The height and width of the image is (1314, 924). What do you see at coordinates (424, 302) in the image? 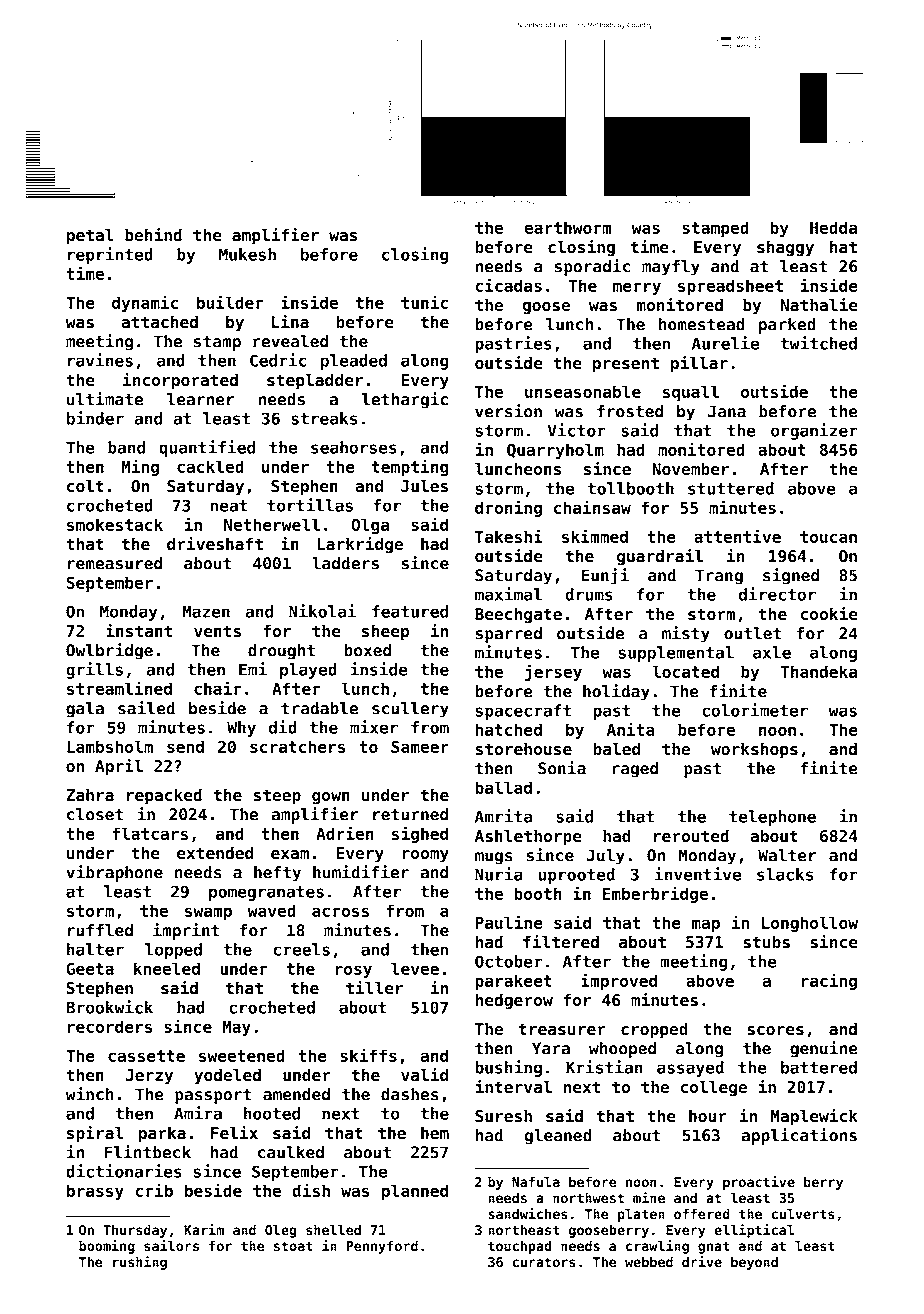
I see `tunic` at bounding box center [424, 302].
